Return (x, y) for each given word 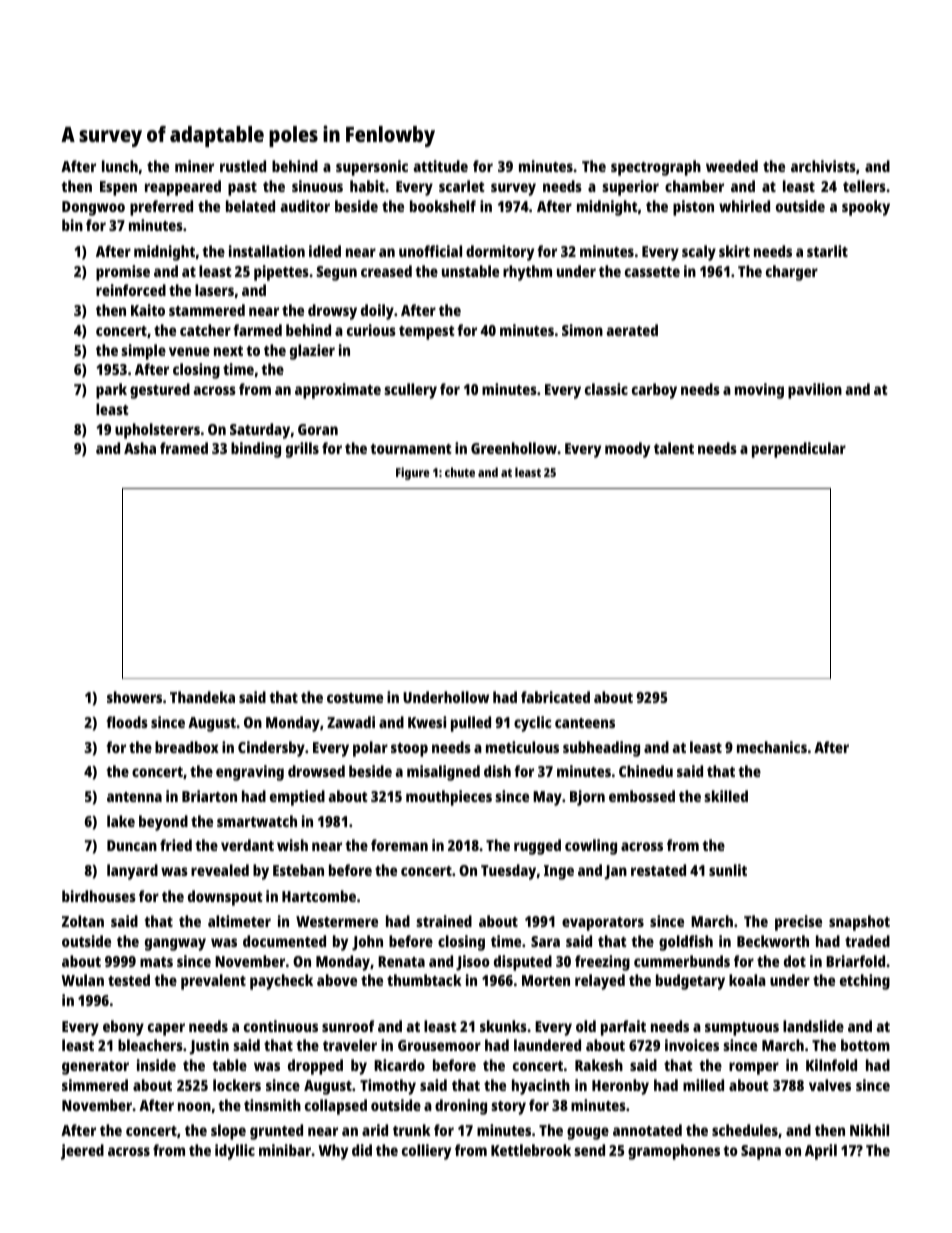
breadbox (187, 747)
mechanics (772, 747)
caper (166, 1029)
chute (460, 472)
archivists (823, 166)
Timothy (388, 1087)
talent (674, 448)
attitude (440, 166)
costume (355, 698)
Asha (140, 448)
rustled (243, 166)
